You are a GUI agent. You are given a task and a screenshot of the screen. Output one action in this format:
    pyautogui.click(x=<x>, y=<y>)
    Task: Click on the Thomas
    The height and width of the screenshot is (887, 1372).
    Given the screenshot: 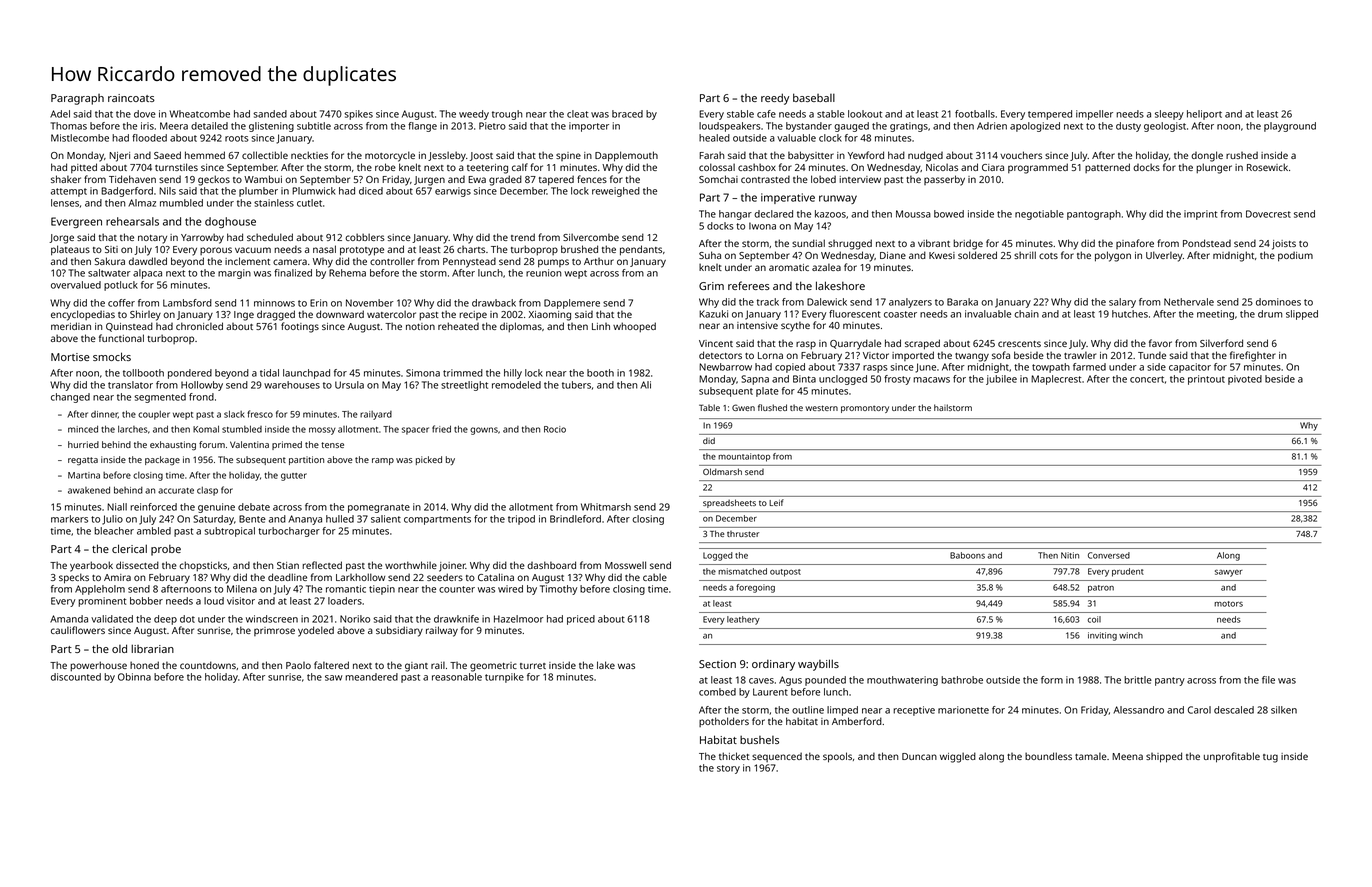 What is the action you would take?
    pyautogui.click(x=68, y=126)
